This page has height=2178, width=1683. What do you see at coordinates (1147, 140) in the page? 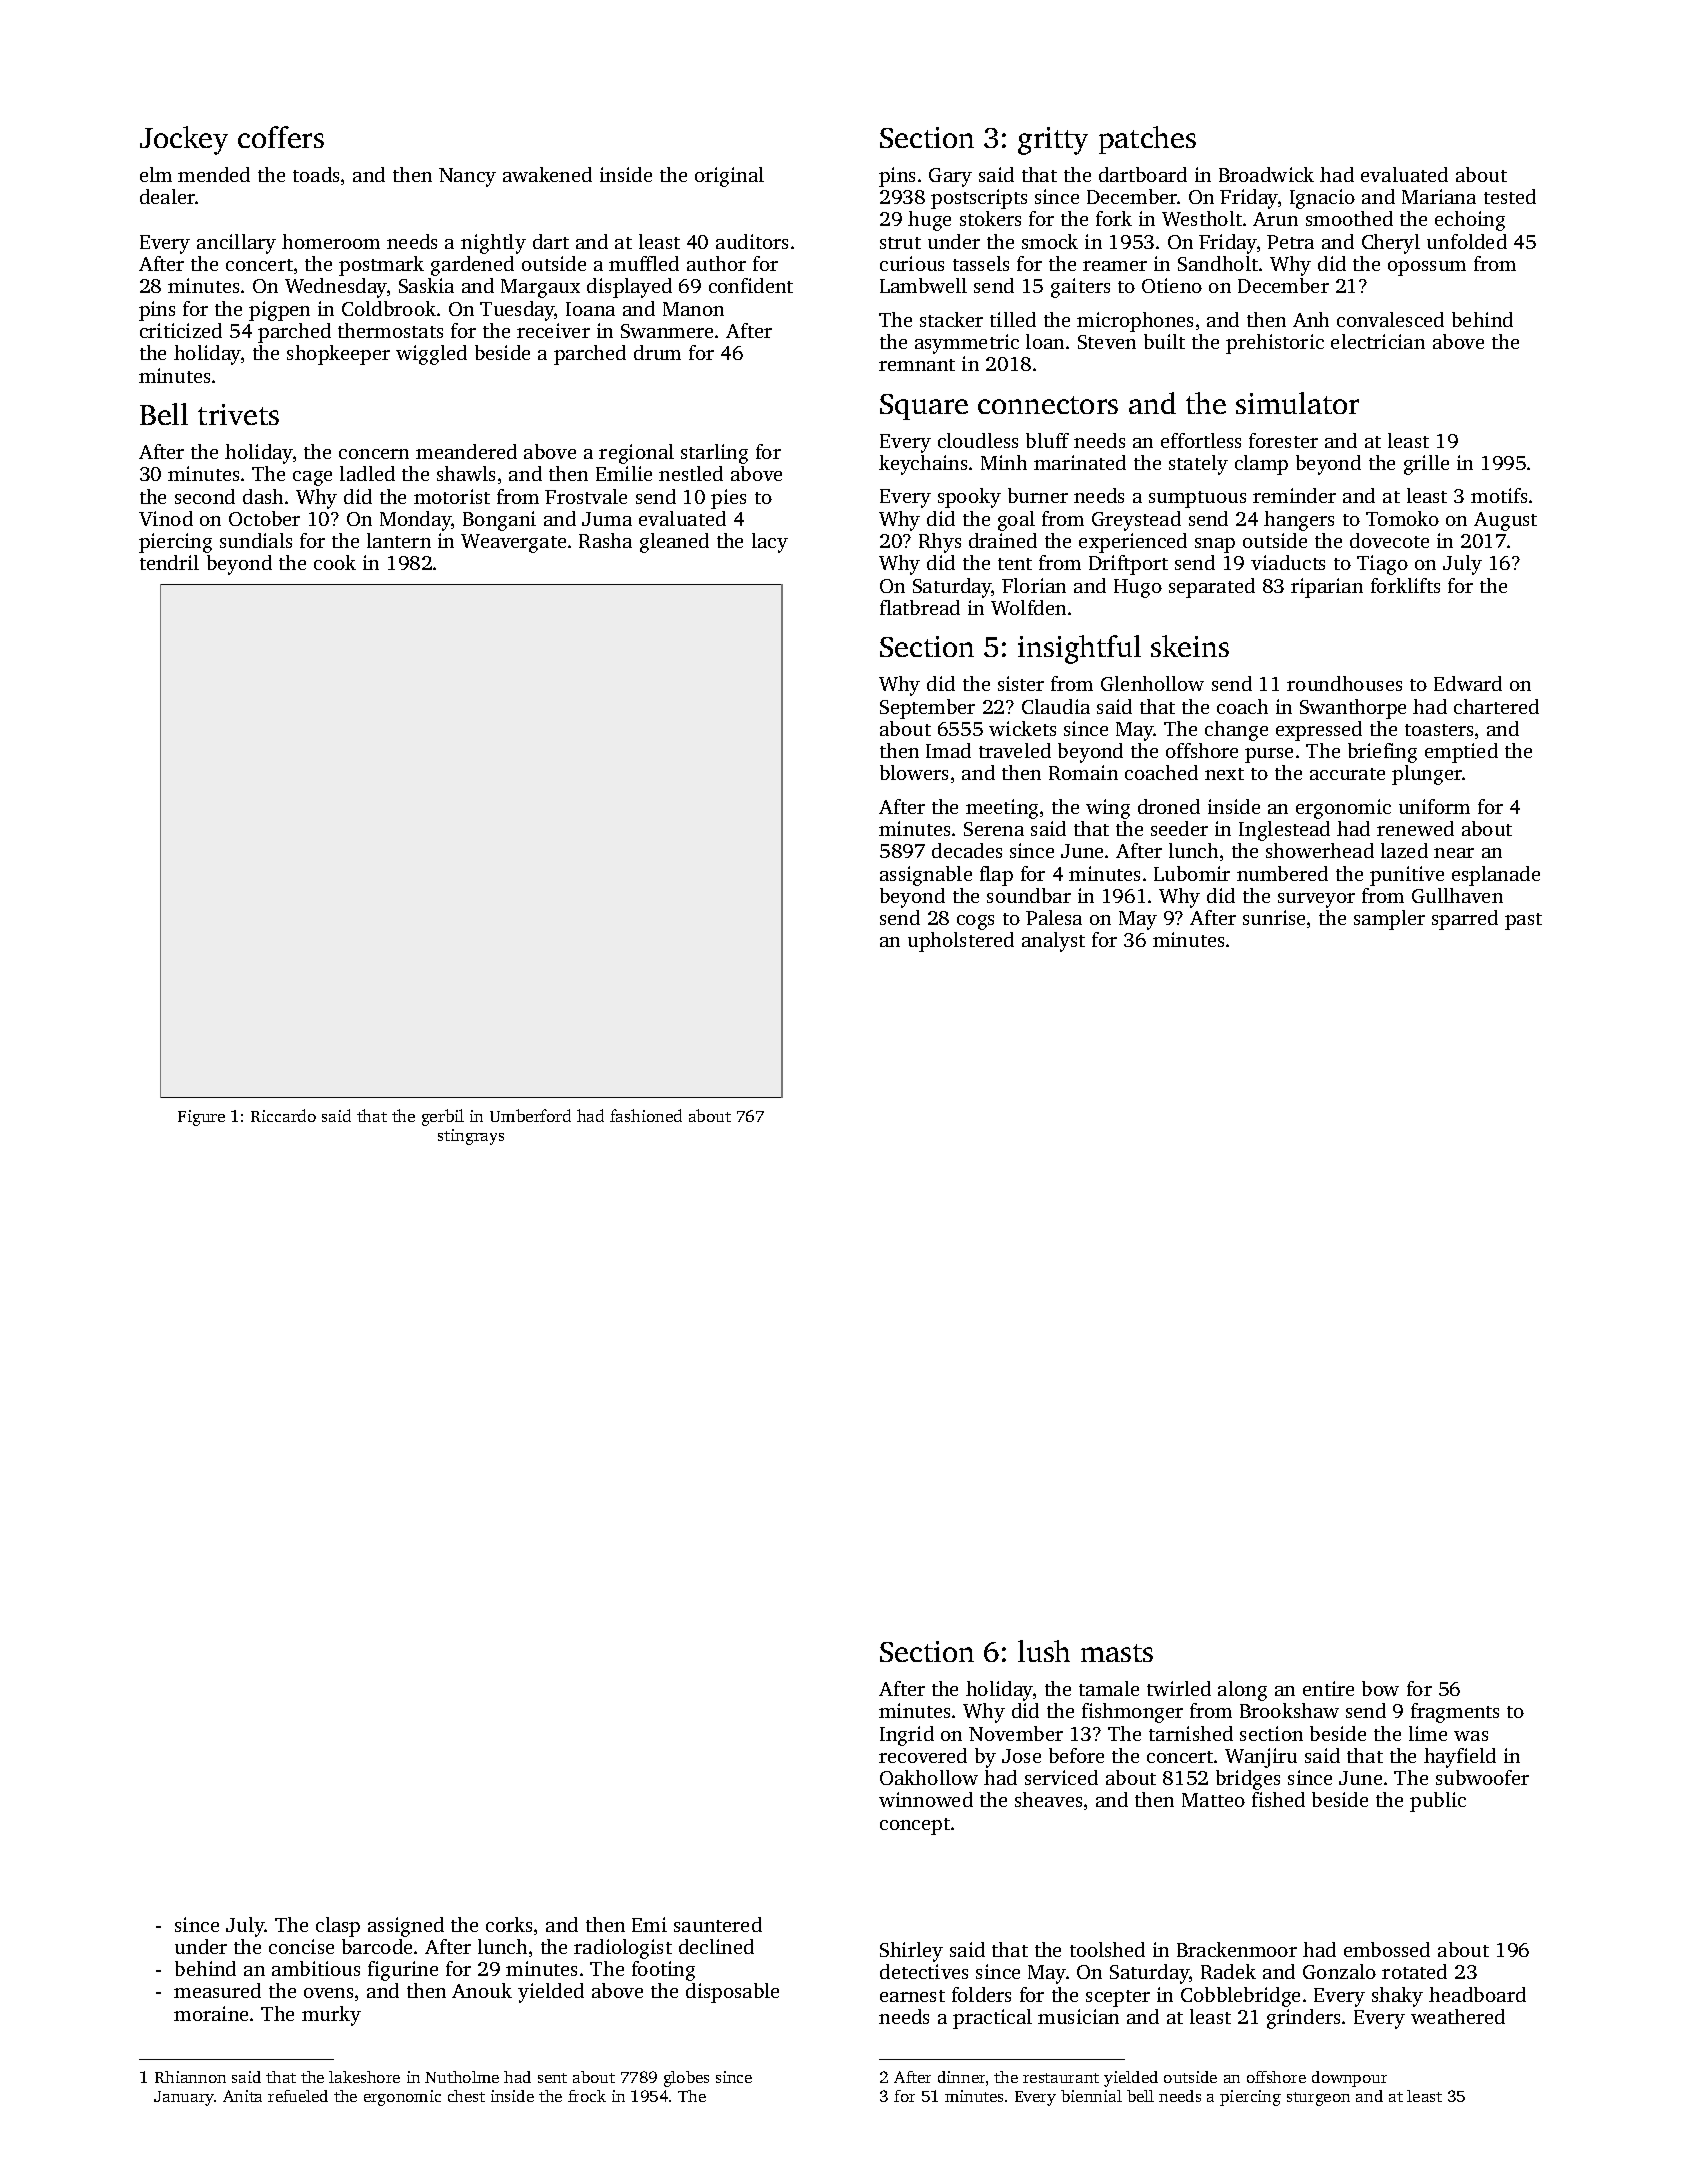
I see `patches` at bounding box center [1147, 140].
